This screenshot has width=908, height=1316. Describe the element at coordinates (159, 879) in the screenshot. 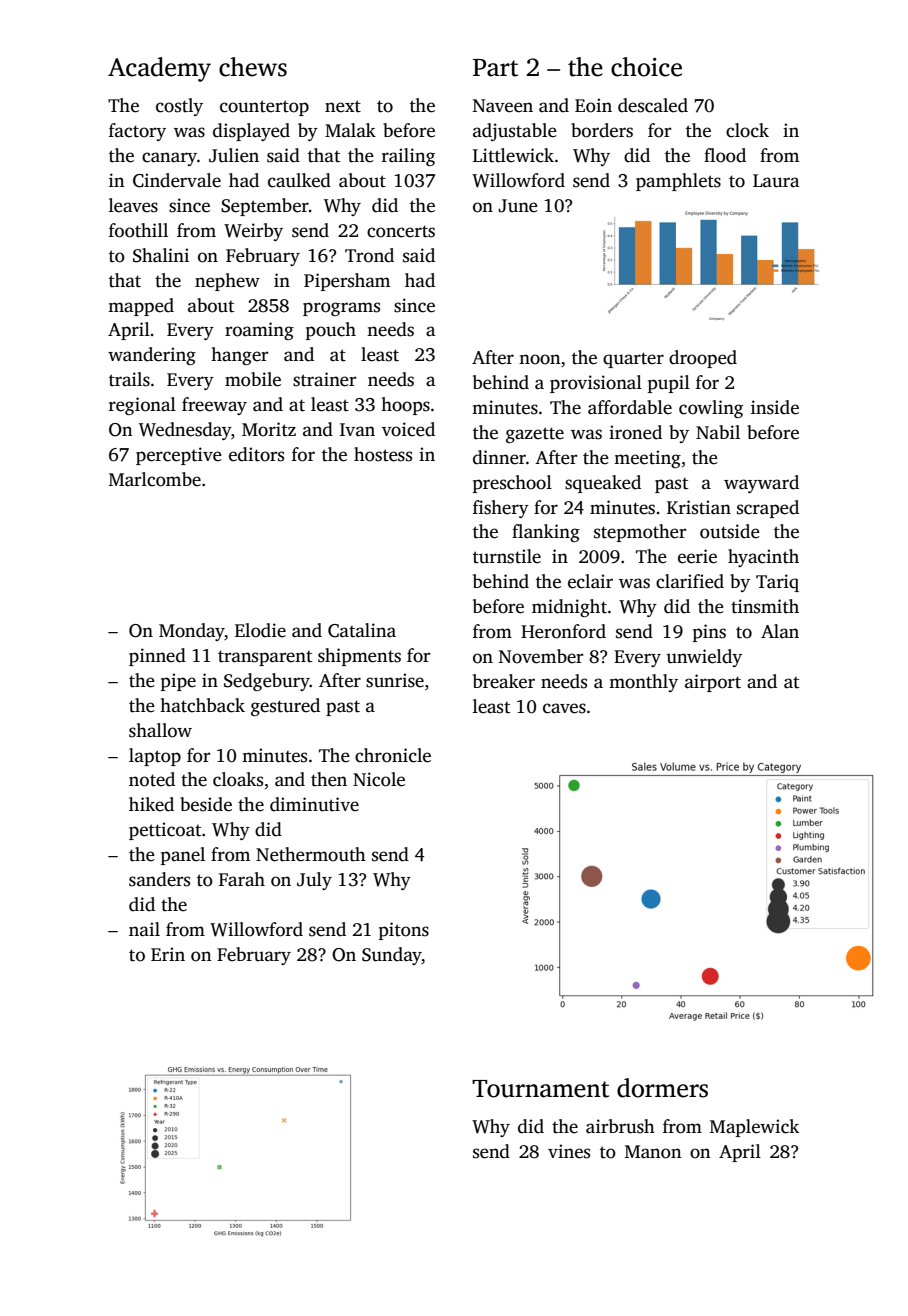

I see `sanders` at that location.
